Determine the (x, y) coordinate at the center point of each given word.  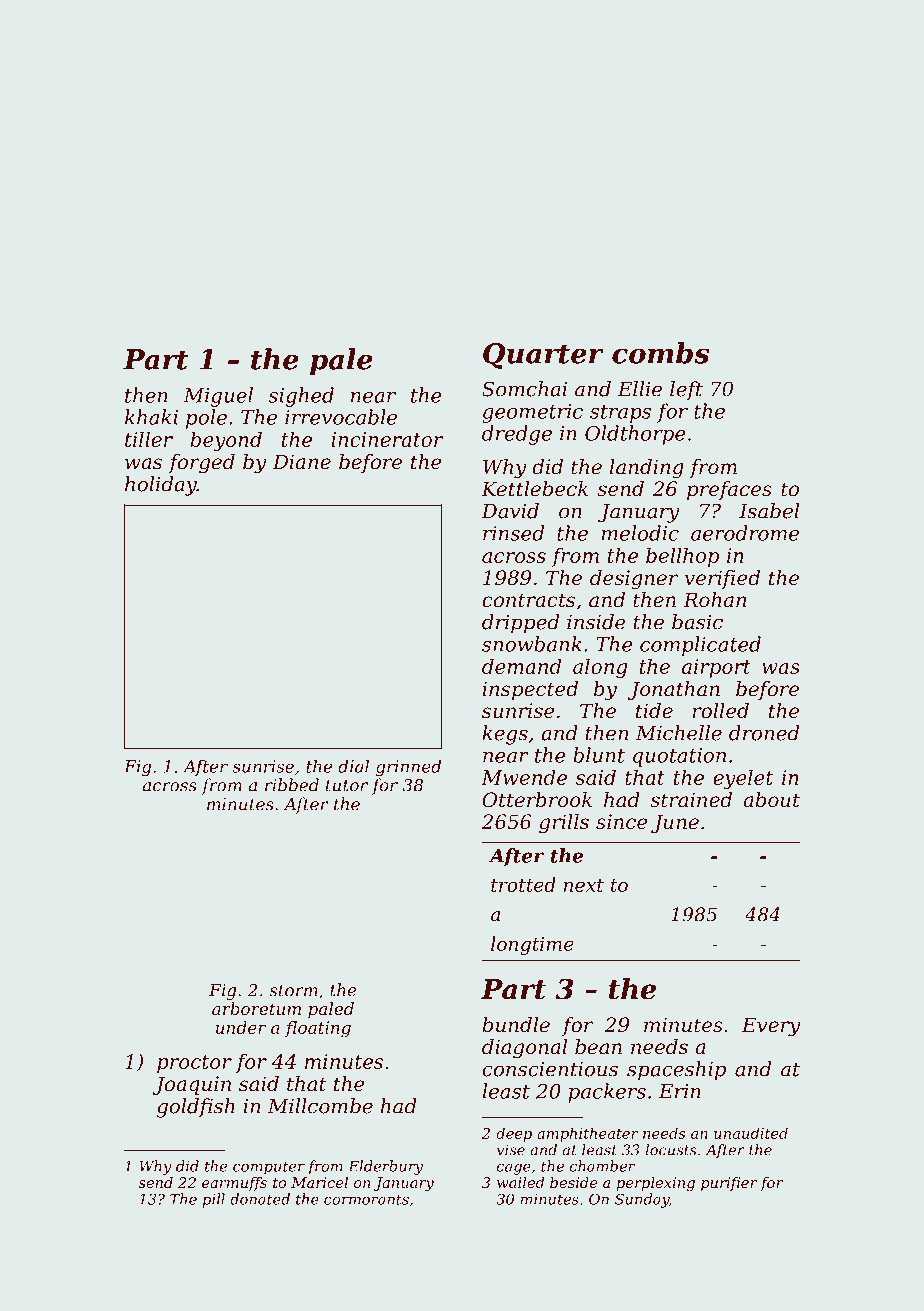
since (622, 822)
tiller (149, 439)
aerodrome (745, 533)
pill (214, 1200)
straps (620, 414)
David (510, 511)
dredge (517, 435)
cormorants (366, 1199)
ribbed (292, 785)
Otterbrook (537, 800)
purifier (729, 1184)
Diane (302, 462)
